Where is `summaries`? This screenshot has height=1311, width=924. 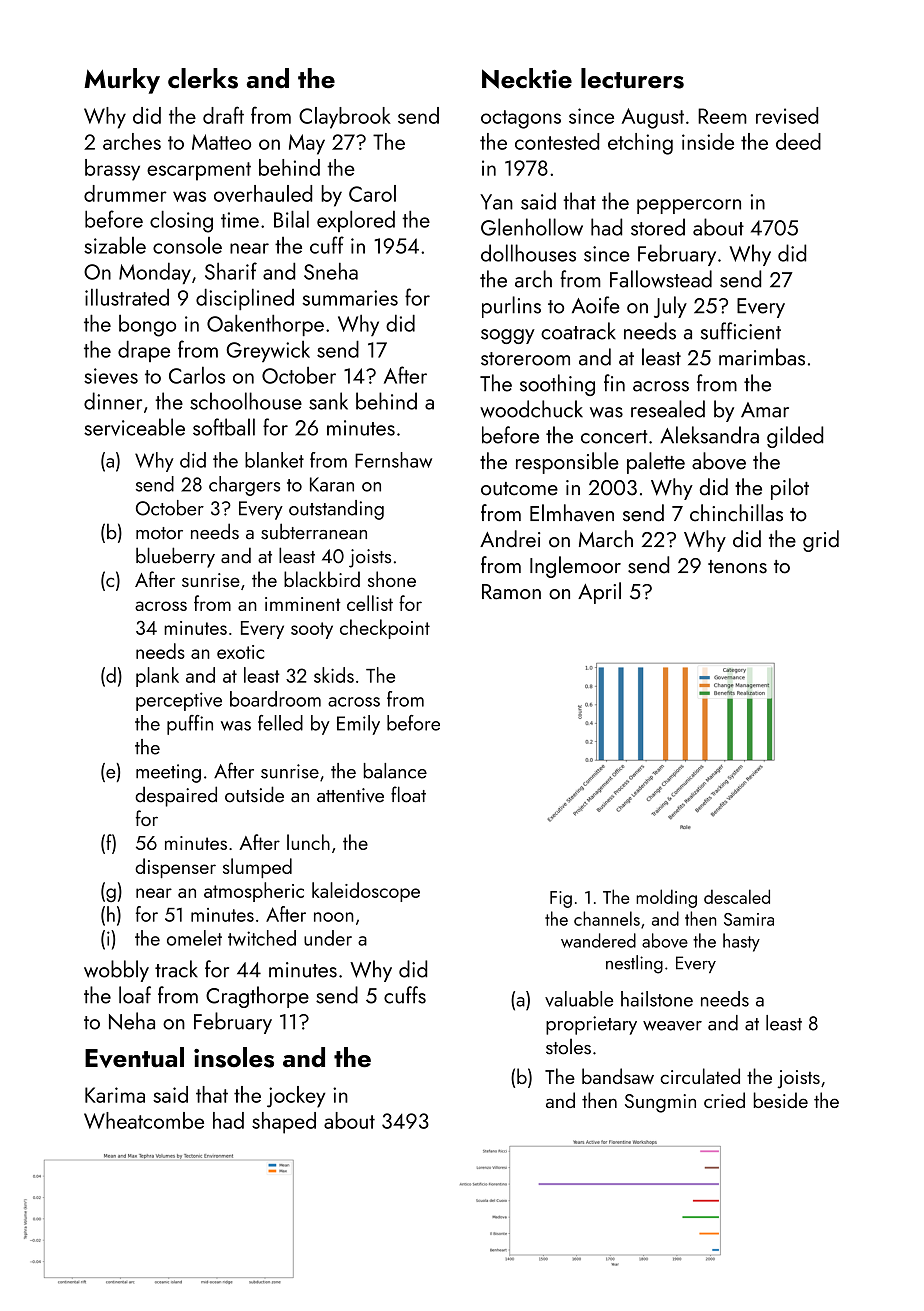
summaries is located at coordinates (350, 298).
